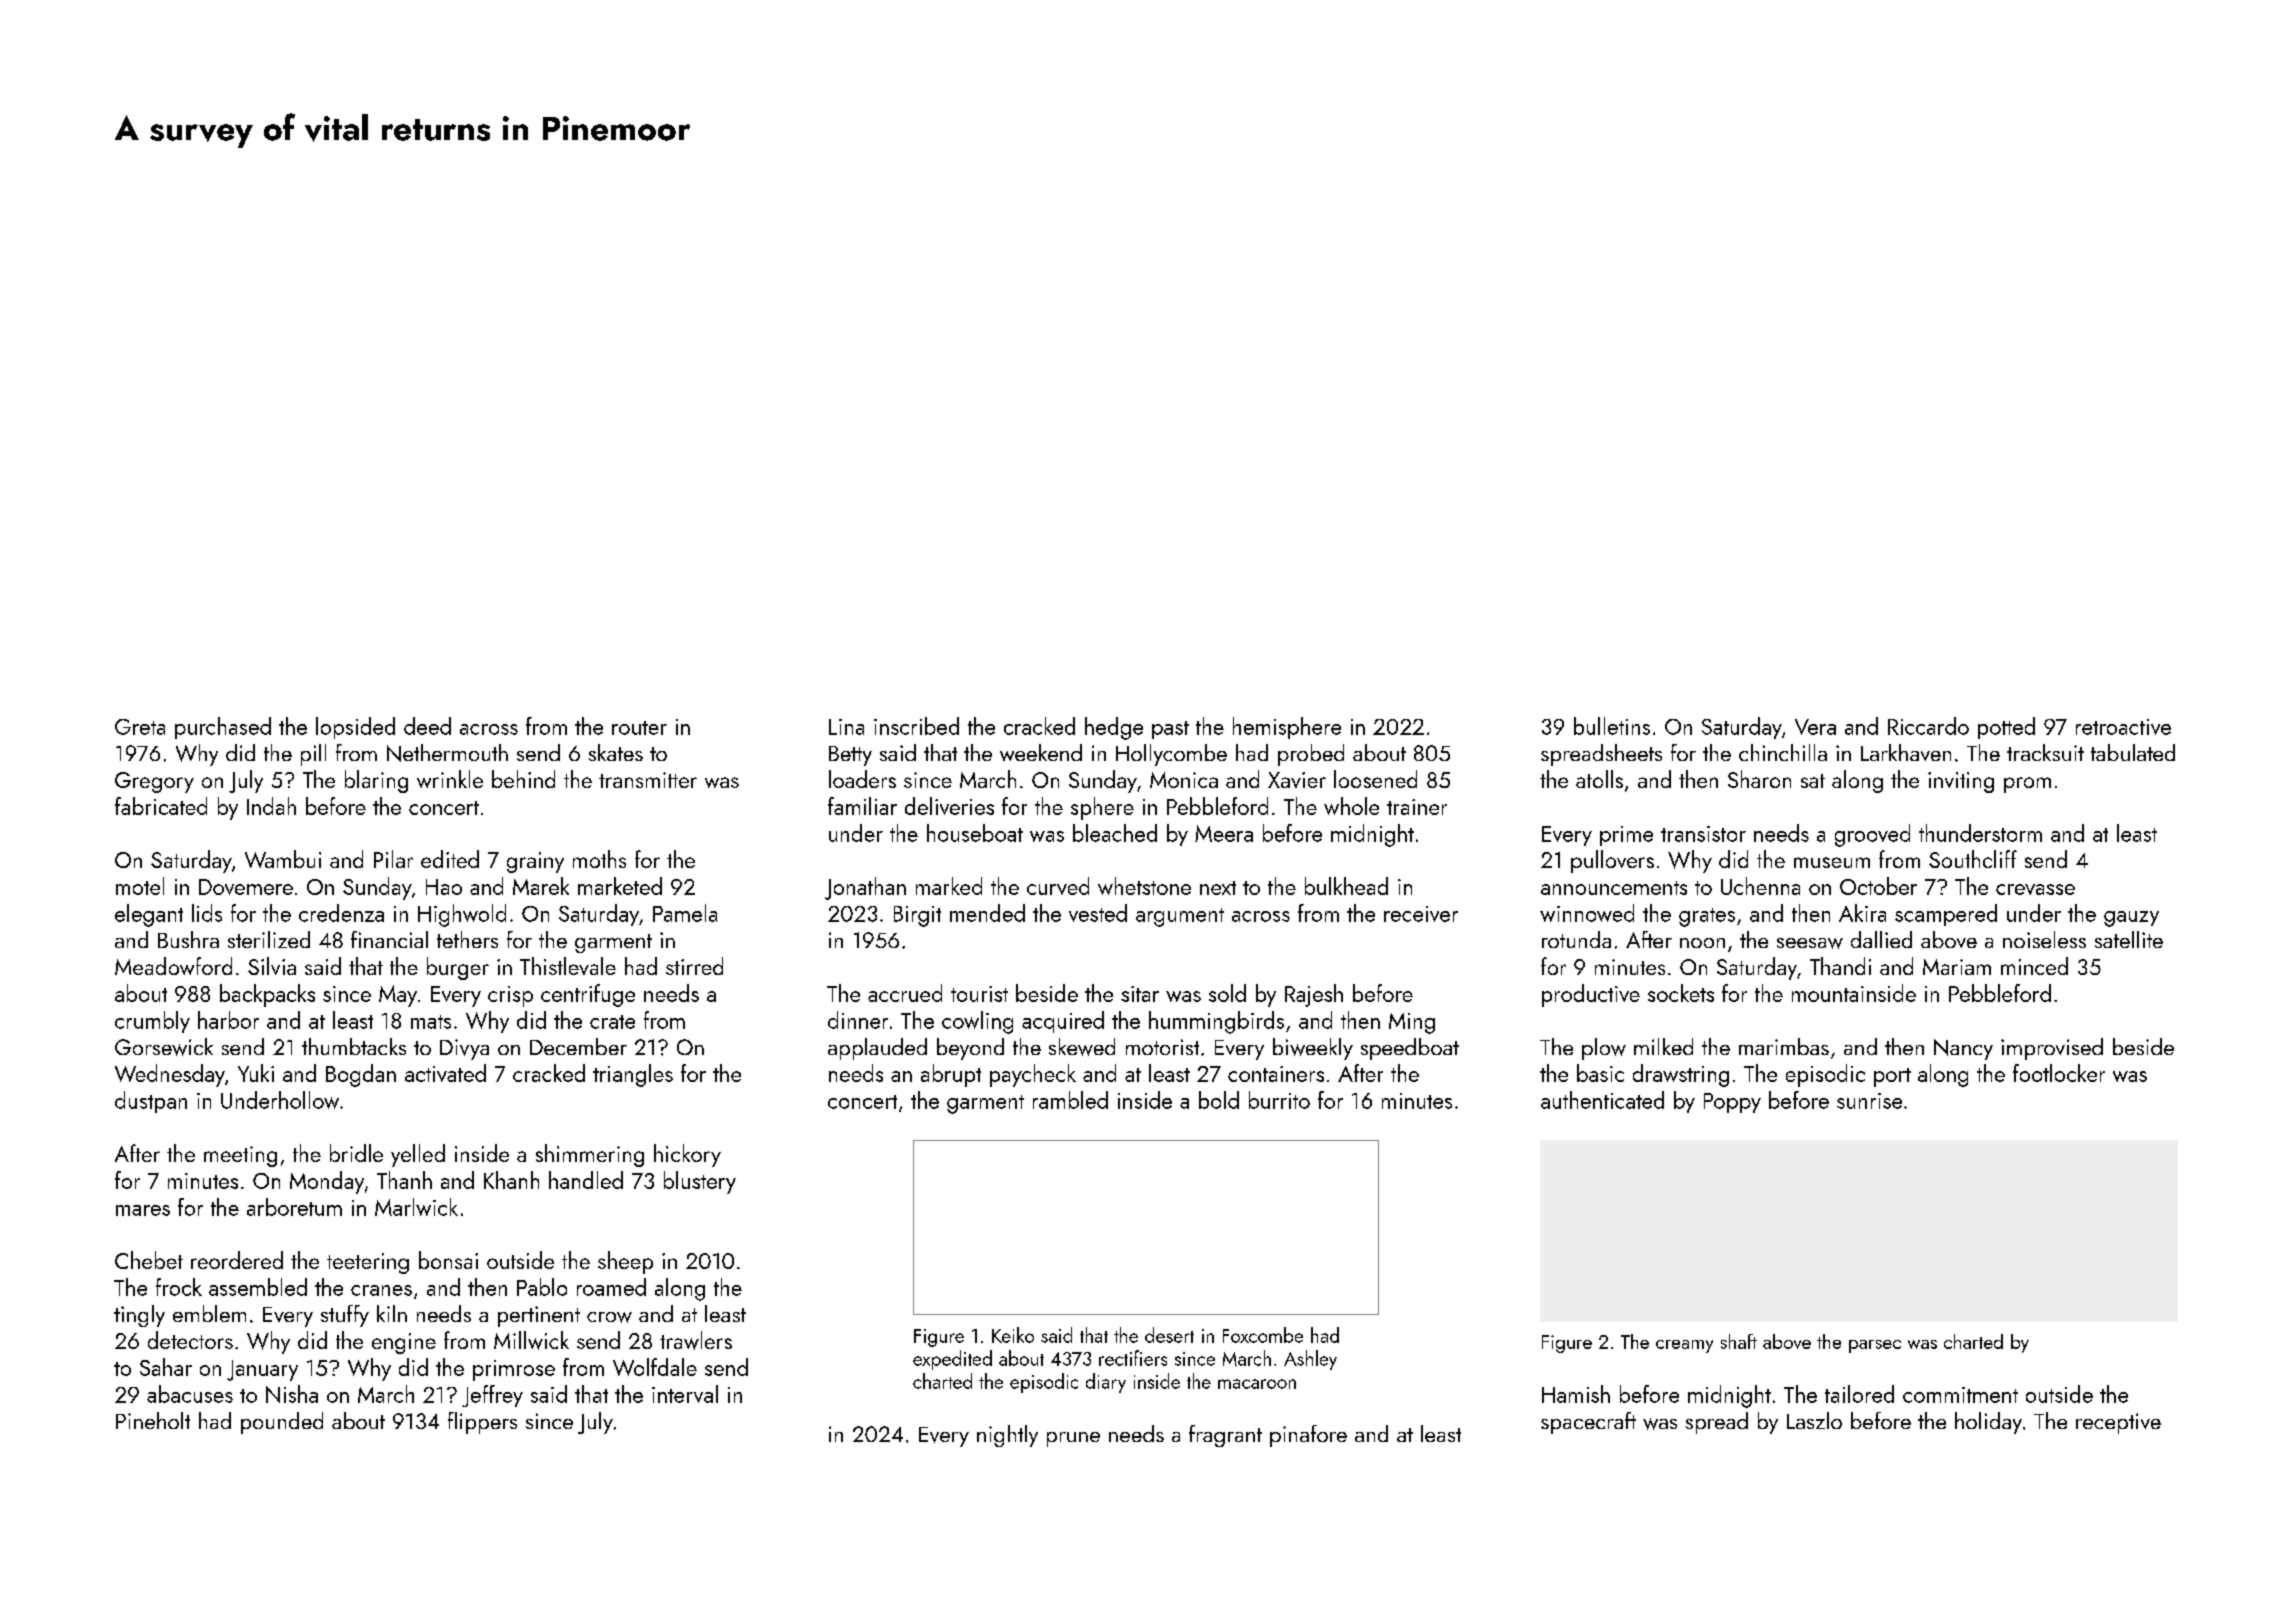  I want to click on Greta, so click(140, 727).
